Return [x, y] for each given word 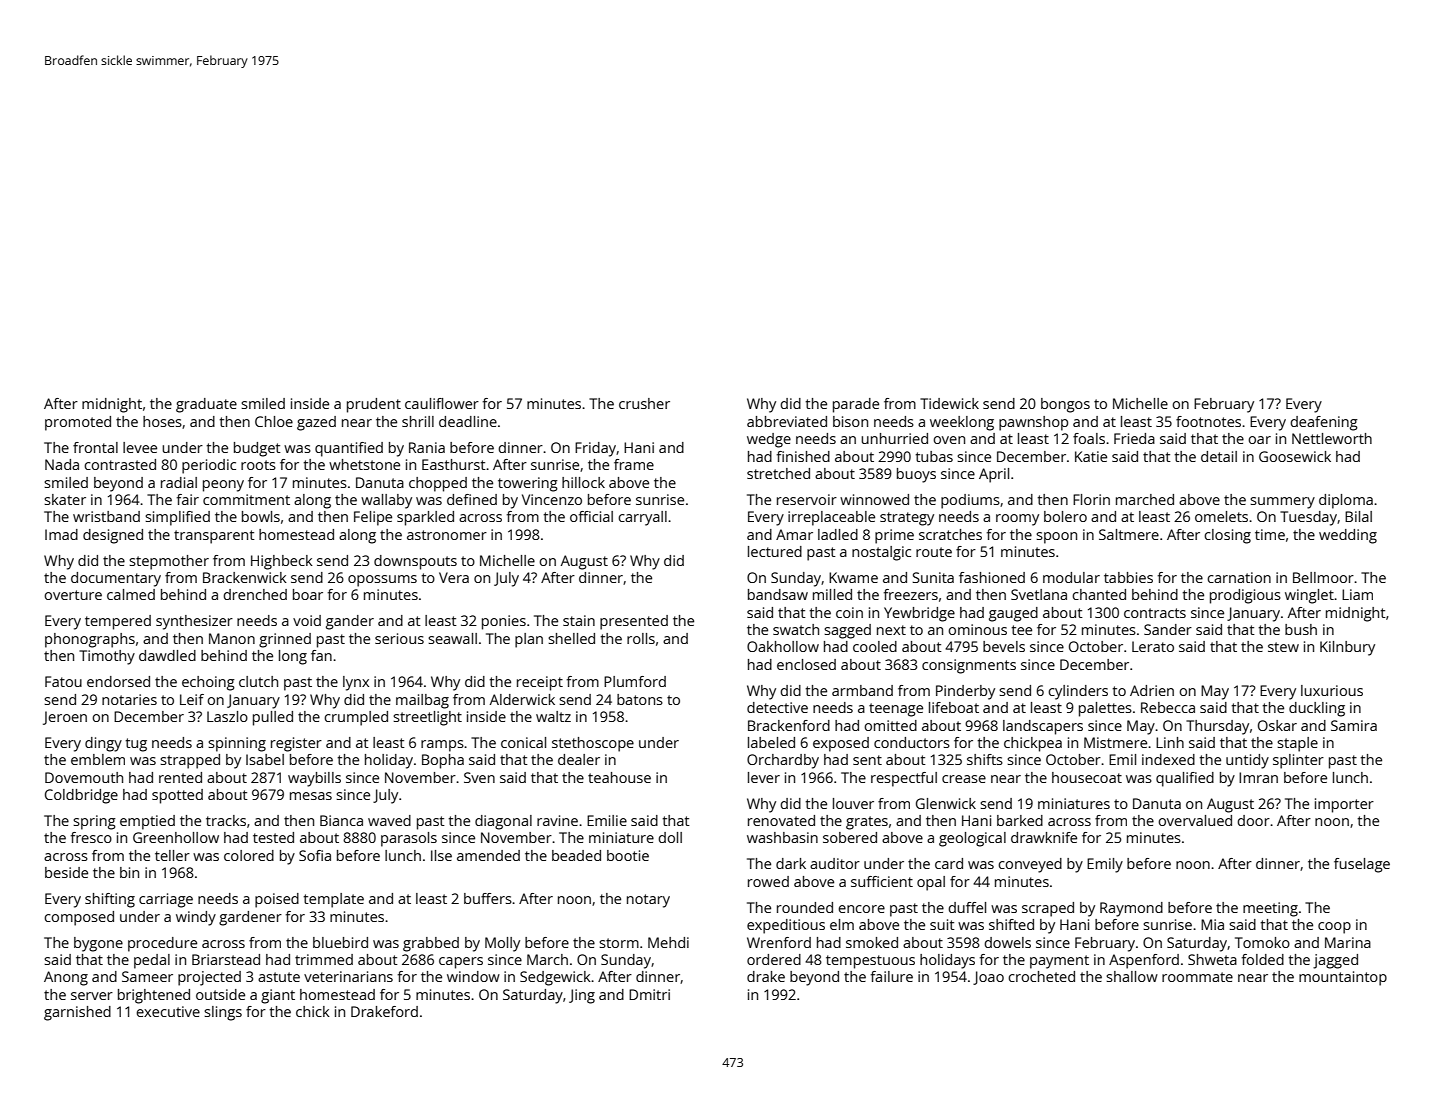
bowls [261, 516]
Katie [1091, 456]
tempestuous [870, 962]
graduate [206, 405]
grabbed [431, 944]
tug [136, 745]
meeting [1270, 909]
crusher [644, 403]
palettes [1105, 709]
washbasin [782, 837]
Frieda [1134, 438]
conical [523, 742]
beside [66, 872]
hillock [583, 482]
